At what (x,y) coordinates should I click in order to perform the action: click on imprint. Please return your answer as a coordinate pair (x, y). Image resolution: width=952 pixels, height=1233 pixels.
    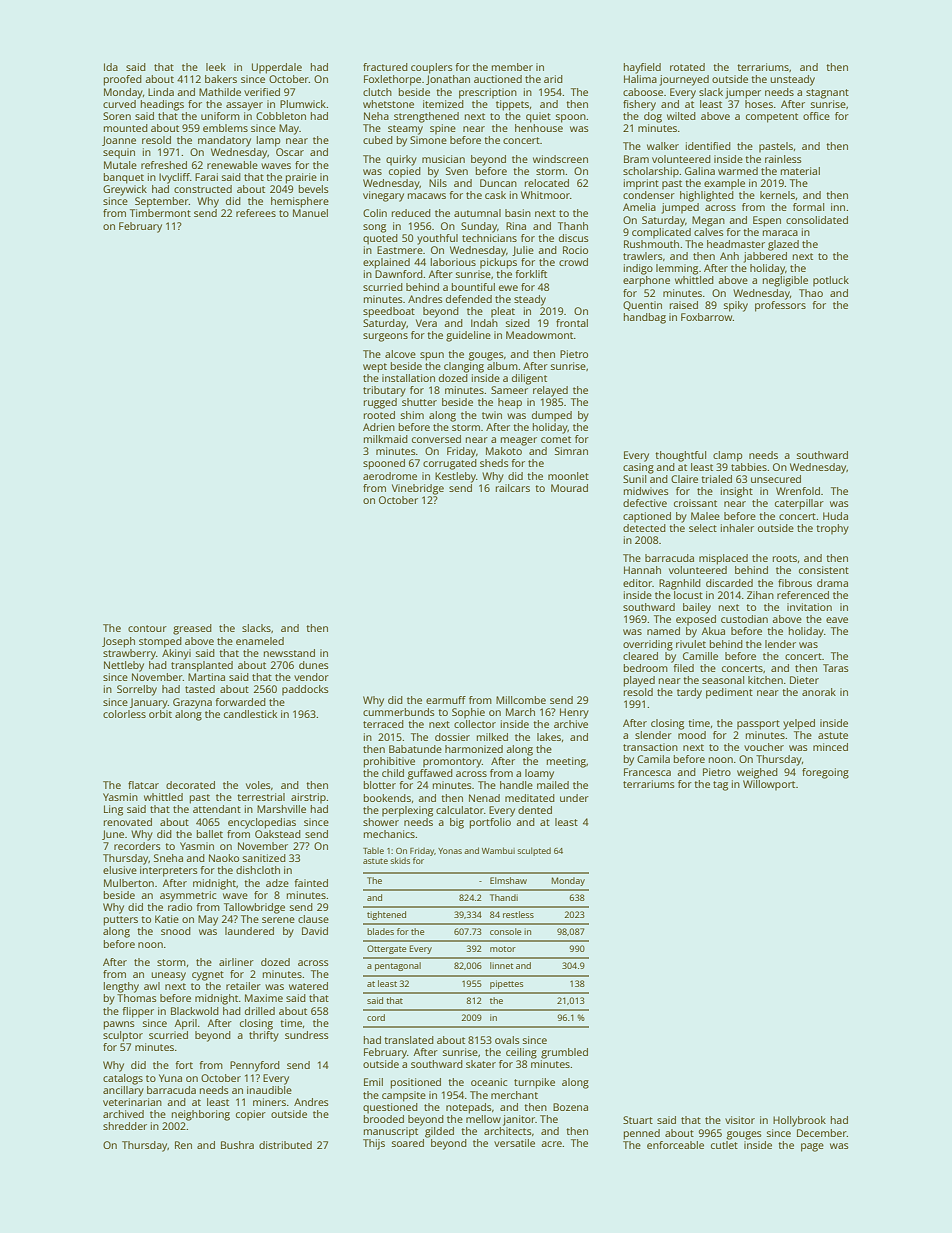
    Looking at the image, I should click on (641, 184).
